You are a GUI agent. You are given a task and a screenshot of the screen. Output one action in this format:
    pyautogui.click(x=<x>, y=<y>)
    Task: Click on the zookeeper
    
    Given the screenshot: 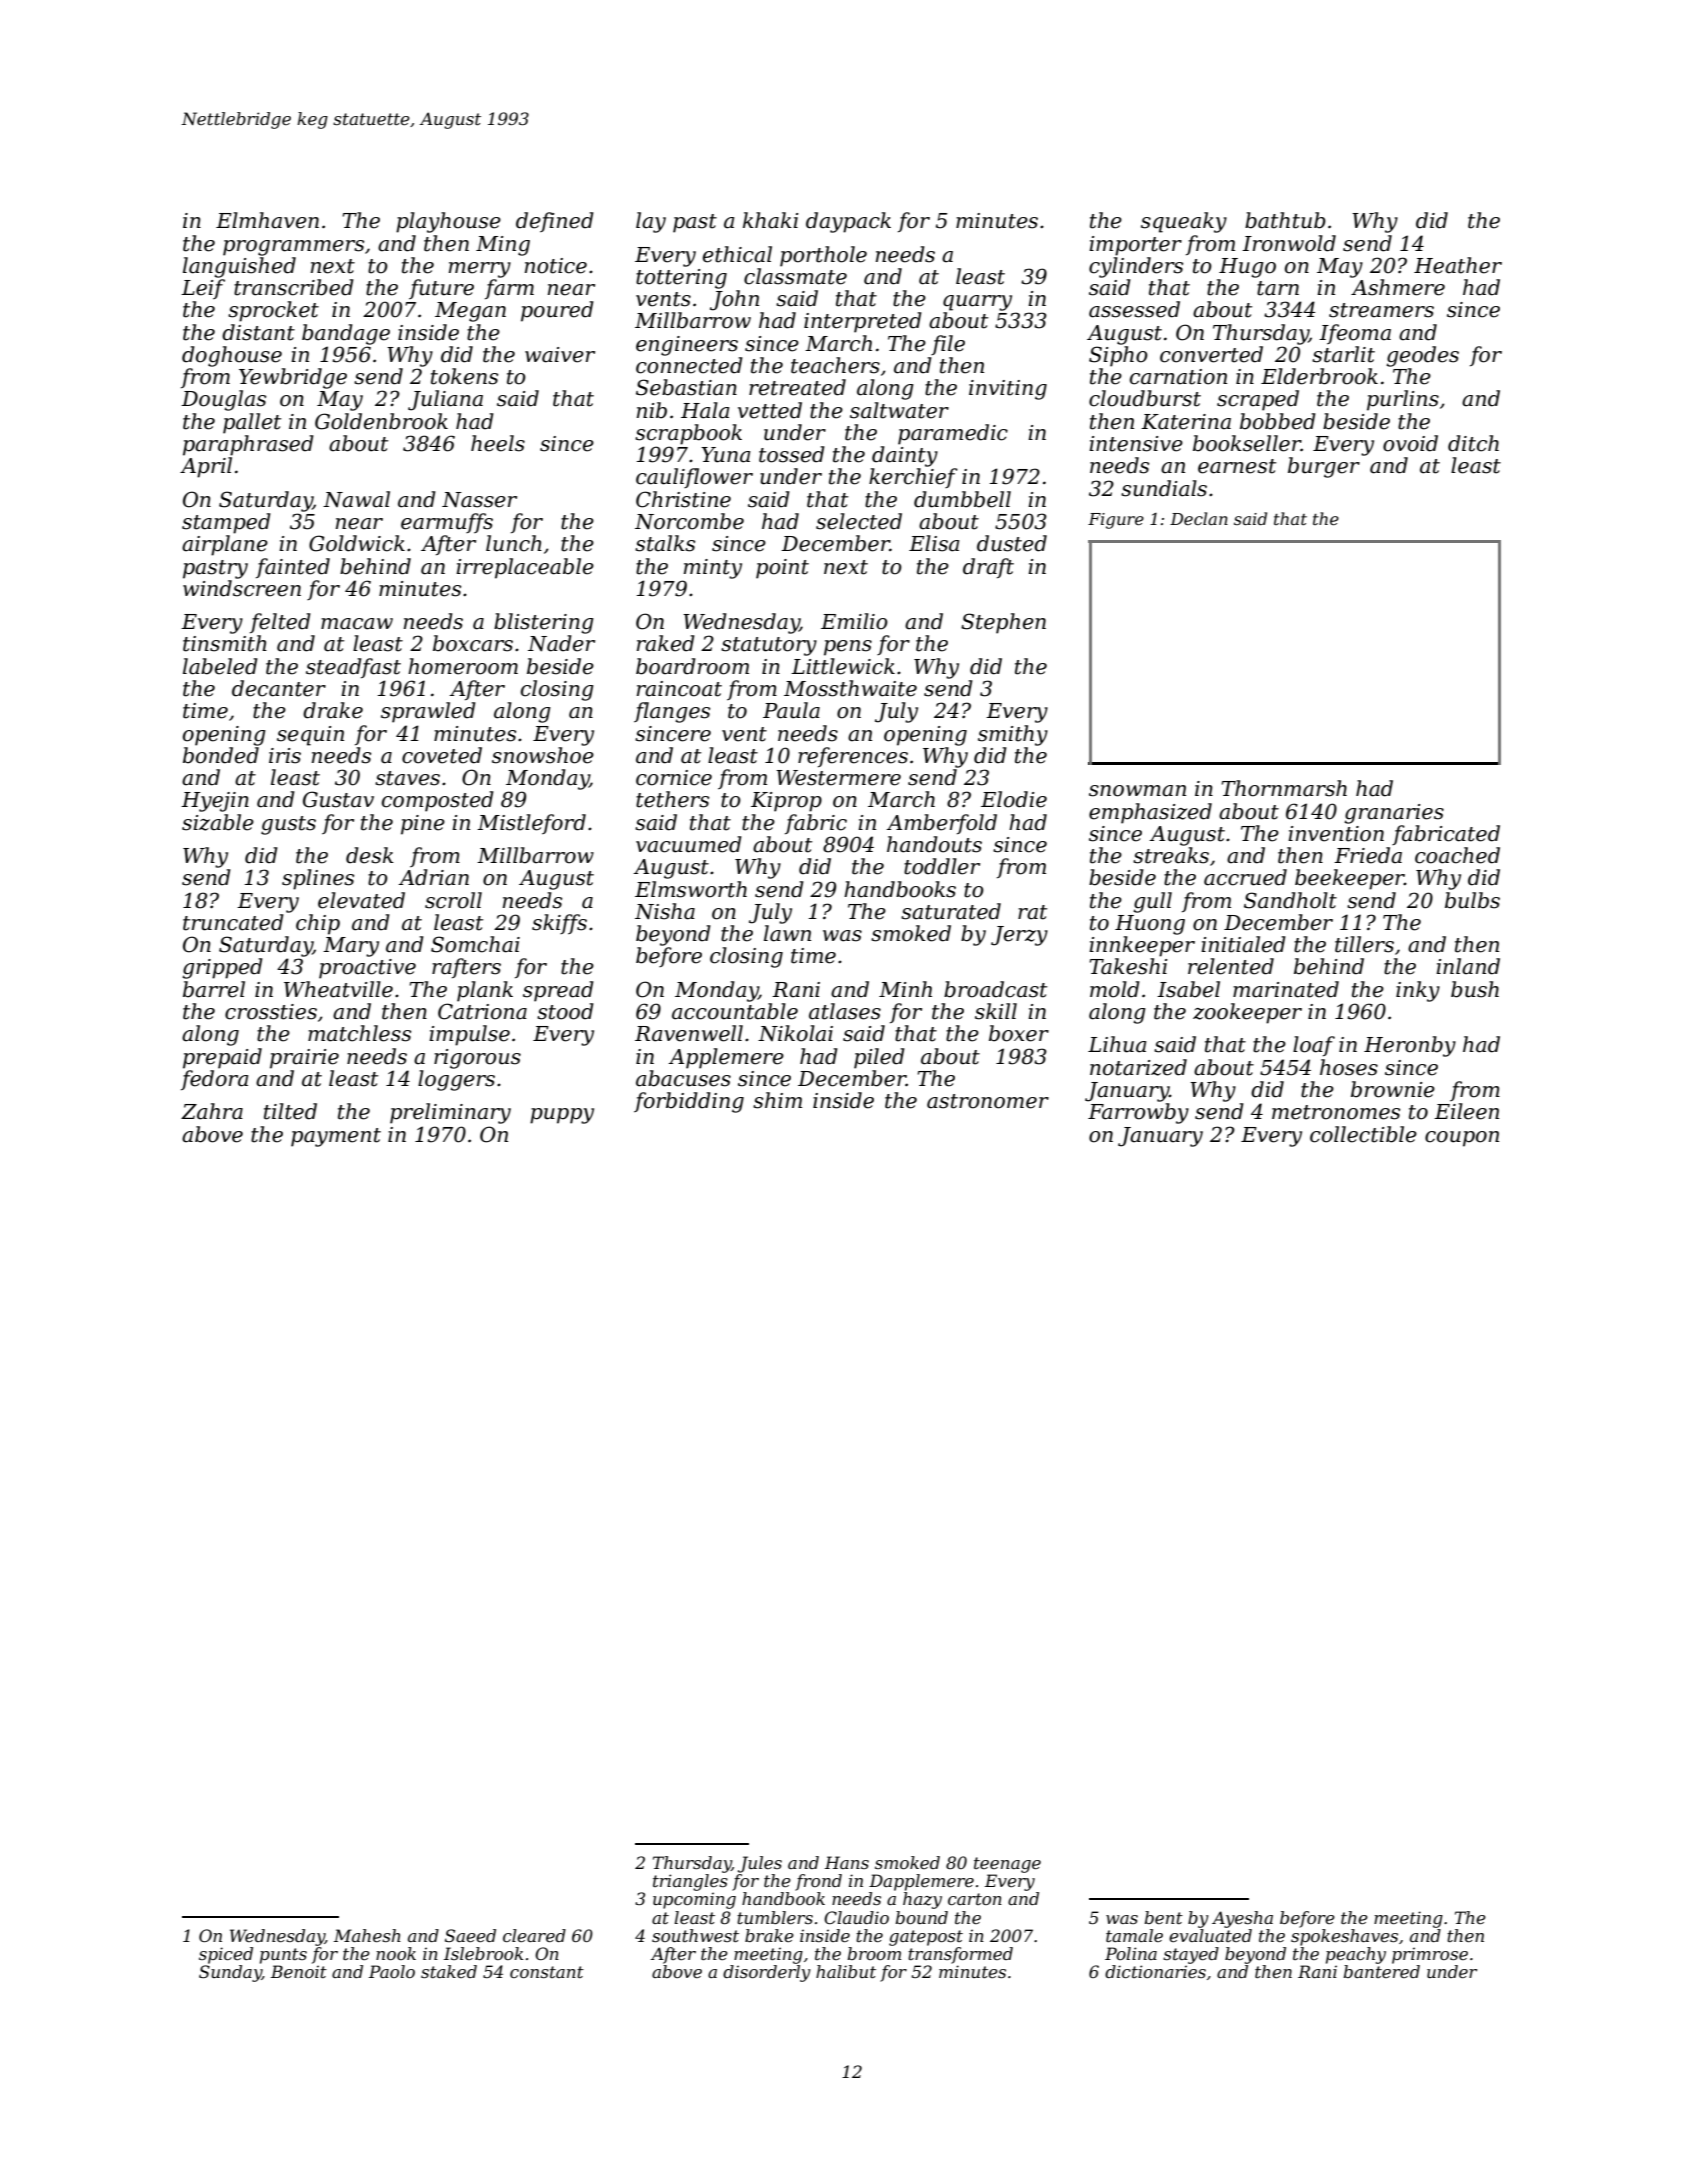 What is the action you would take?
    pyautogui.click(x=1247, y=1013)
